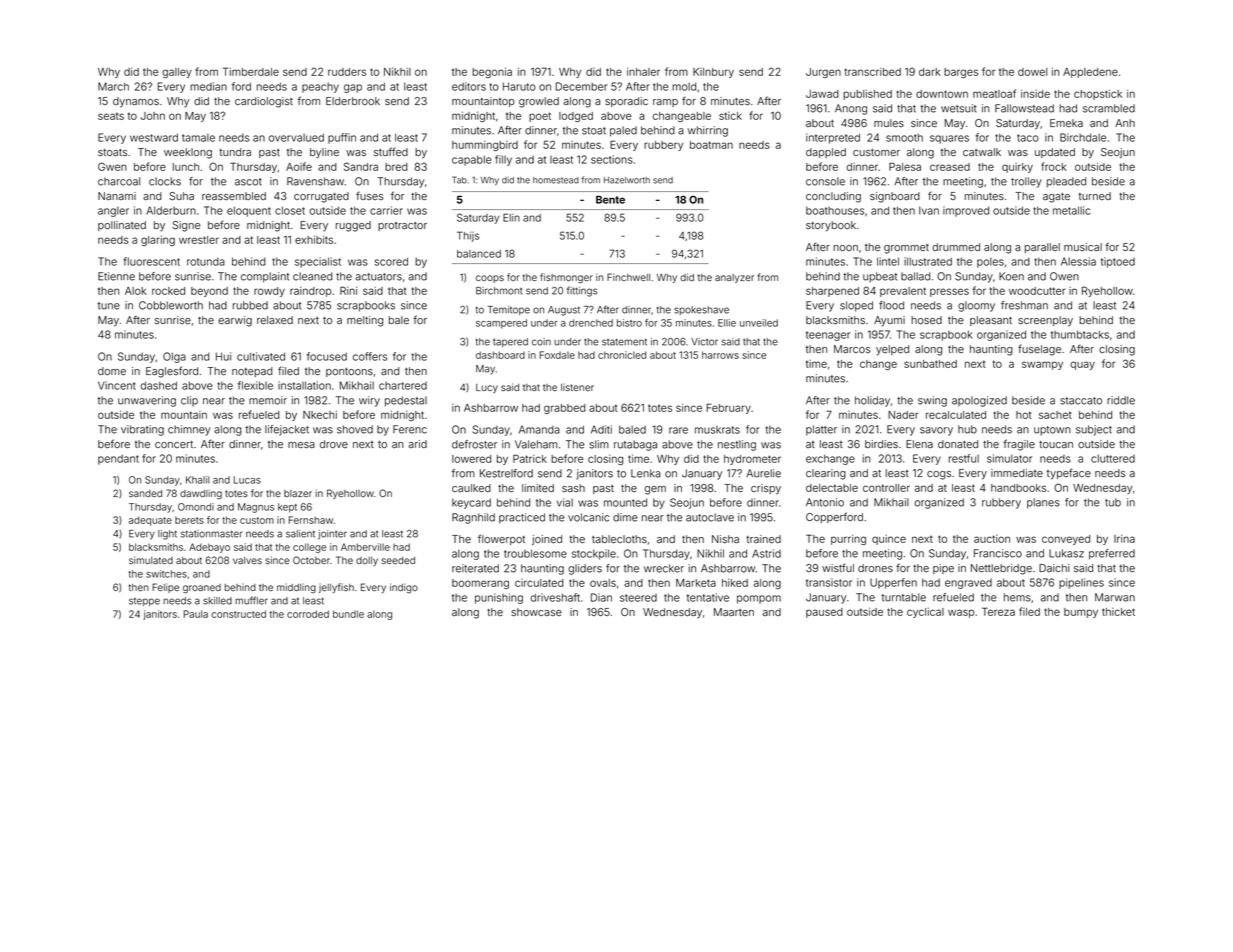 The image size is (1233, 952). I want to click on yelped, so click(892, 350).
